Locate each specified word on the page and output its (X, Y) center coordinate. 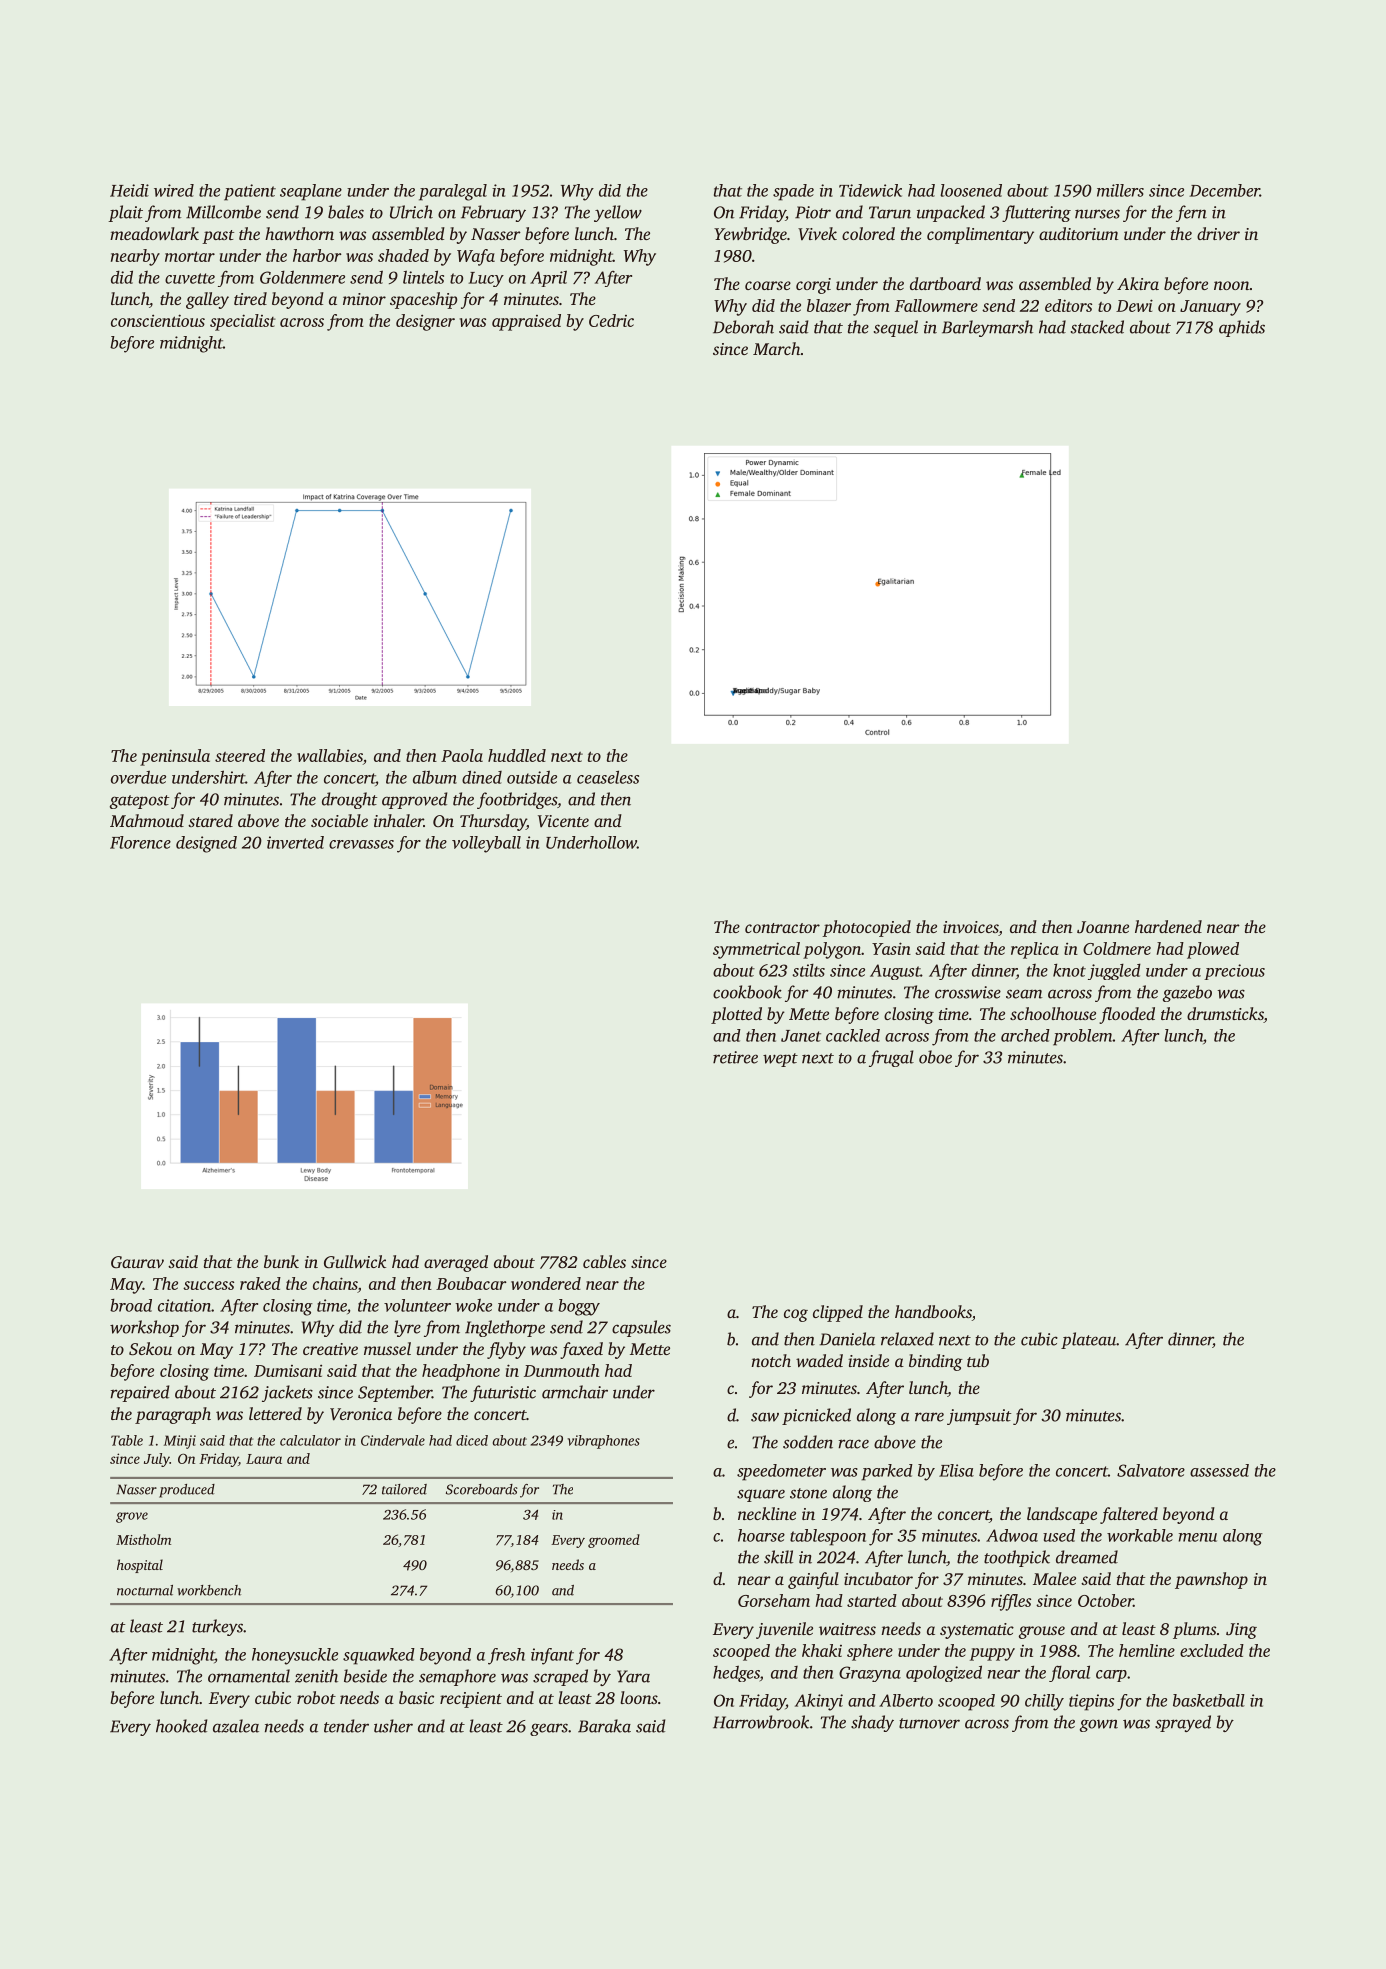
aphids (1242, 328)
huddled (517, 755)
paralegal (453, 192)
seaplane (311, 192)
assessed (1219, 1470)
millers (1120, 190)
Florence (140, 842)
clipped (838, 1313)
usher (393, 1726)
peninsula (175, 757)
